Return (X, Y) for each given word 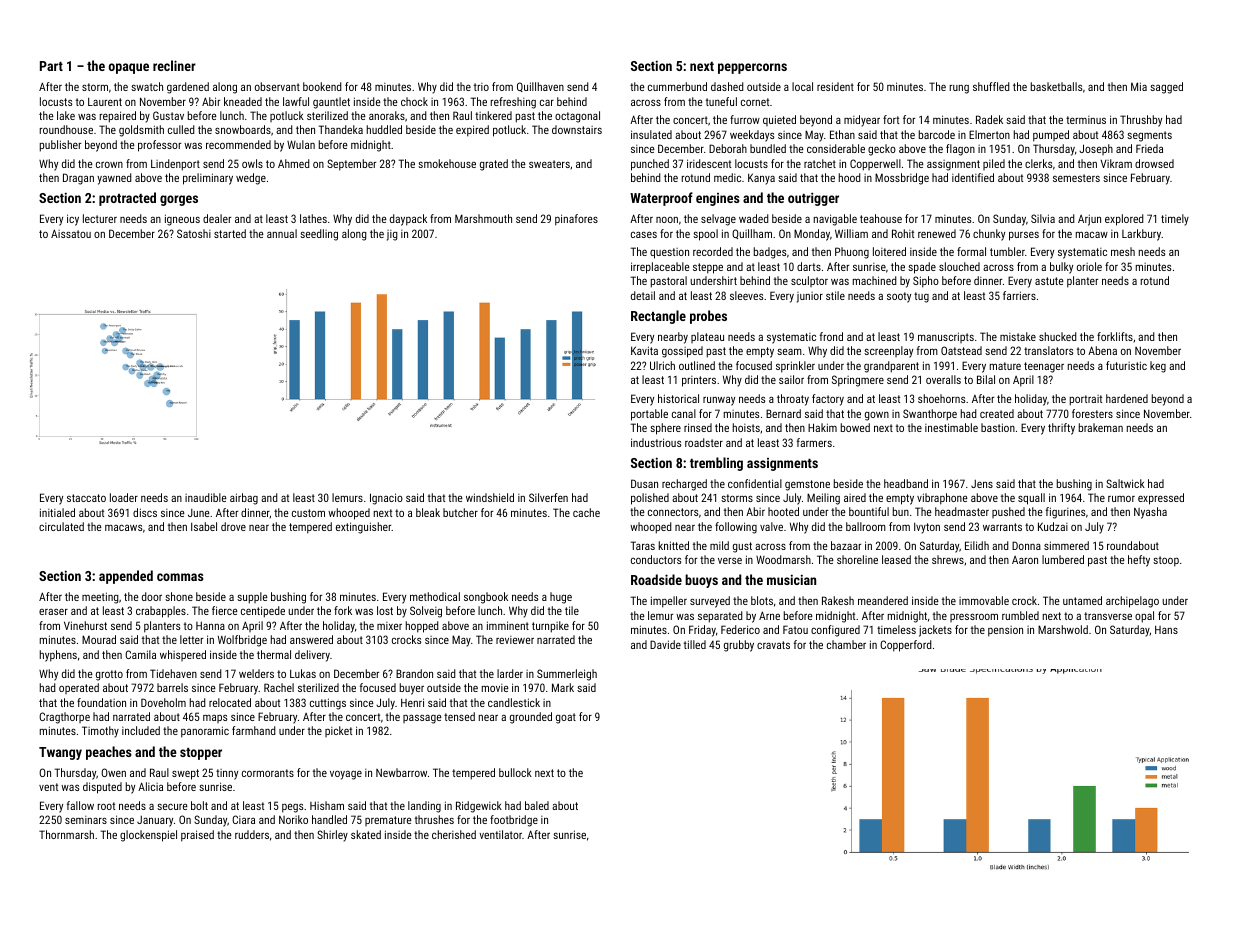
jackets (935, 631)
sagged (1166, 88)
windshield (490, 497)
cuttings (328, 704)
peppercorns (752, 68)
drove (233, 526)
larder (510, 673)
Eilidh (977, 545)
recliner (174, 65)
